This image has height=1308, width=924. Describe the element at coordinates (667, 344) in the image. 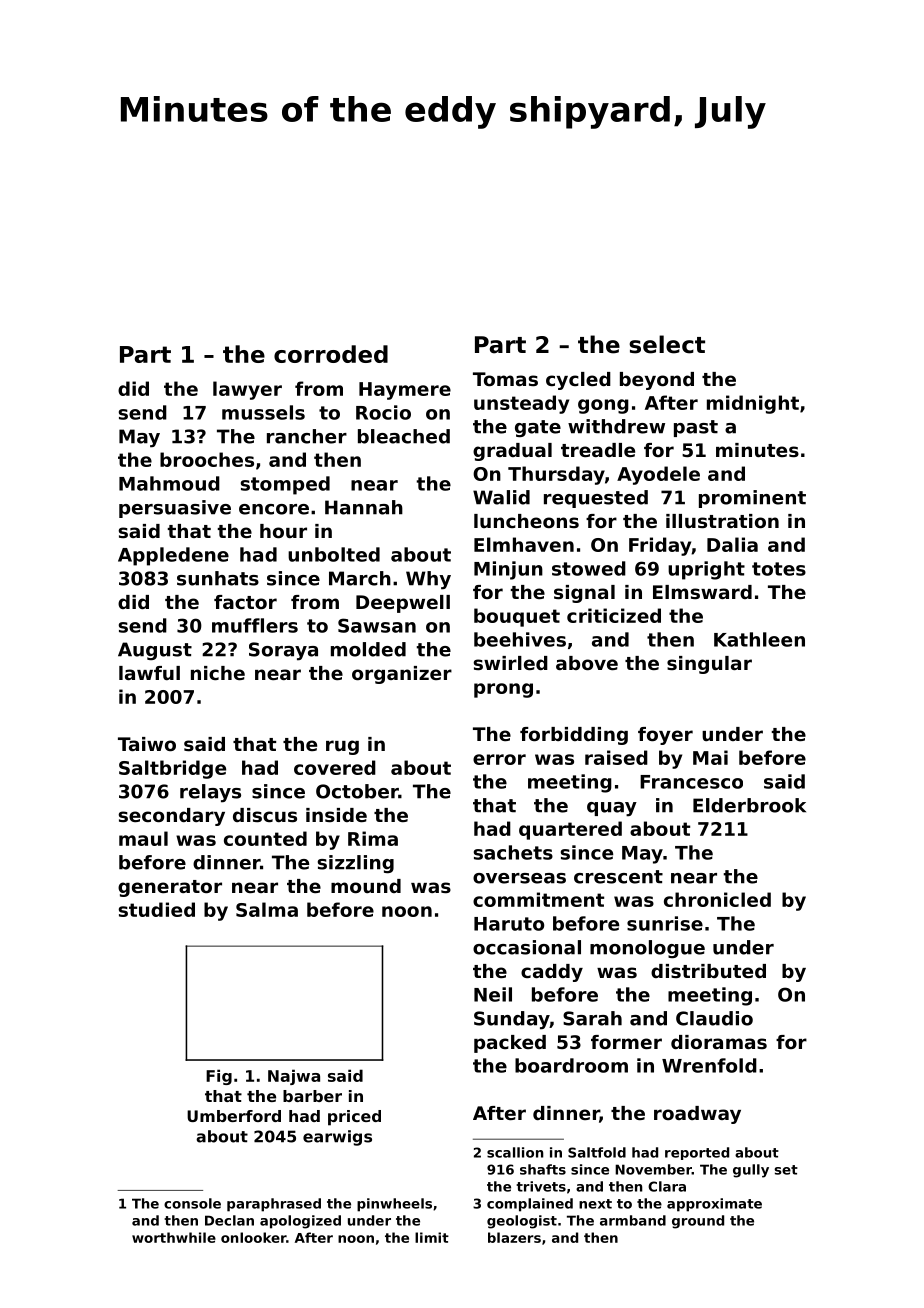

I see `select` at that location.
